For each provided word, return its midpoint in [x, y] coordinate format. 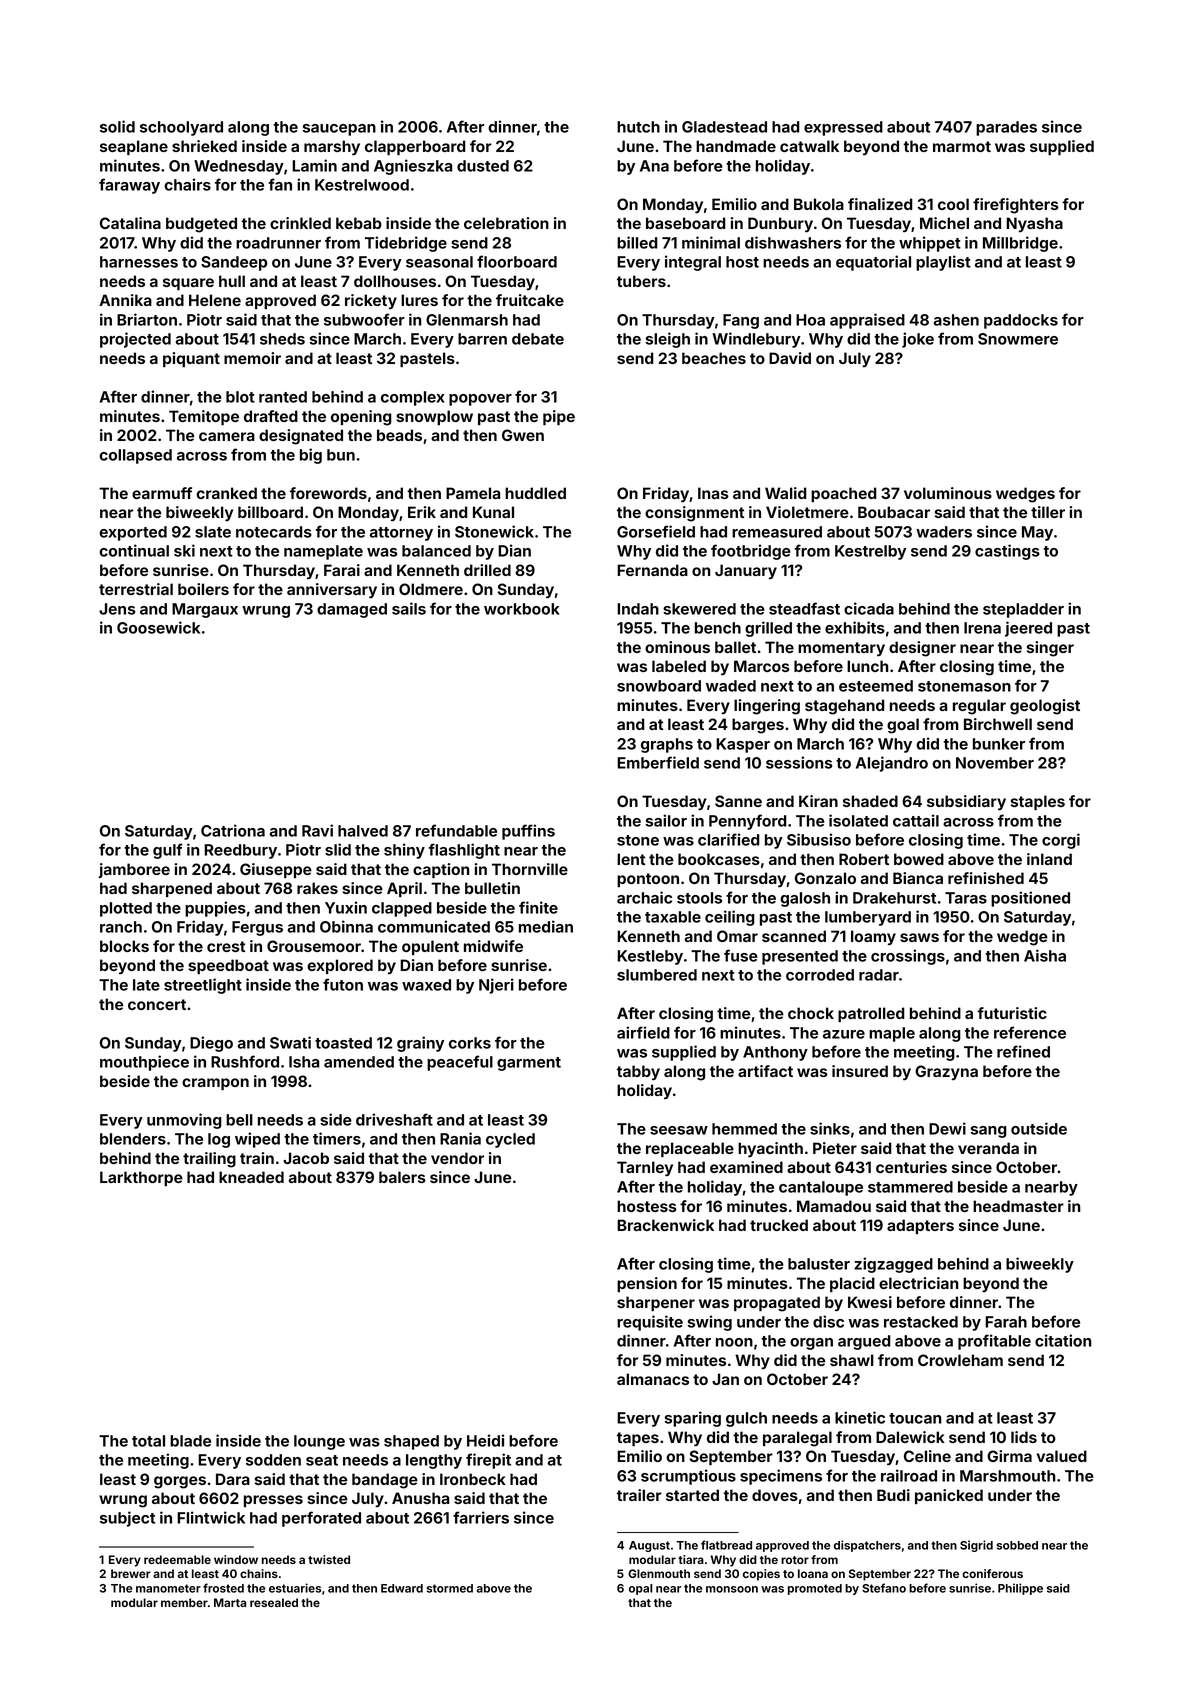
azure [844, 1034]
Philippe [1020, 1589]
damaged [352, 610]
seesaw [679, 1130]
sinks [830, 1128]
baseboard [685, 223]
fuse [741, 955]
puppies [215, 909]
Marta [230, 1602]
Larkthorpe [141, 1178]
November [995, 763]
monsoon [732, 1589]
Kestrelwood [362, 185]
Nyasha [1034, 224]
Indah [638, 609]
